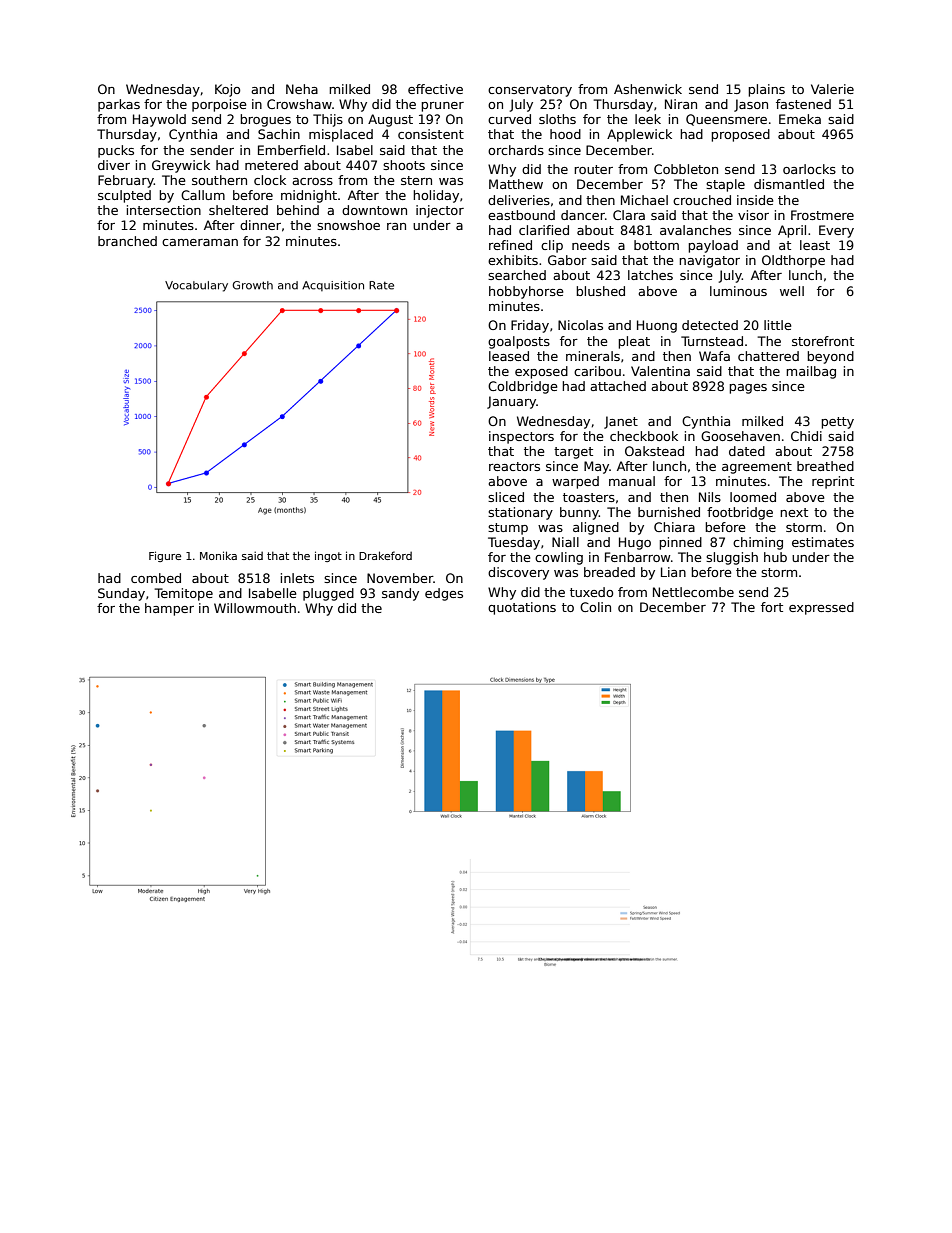 The image size is (952, 1233). I want to click on Kojo, so click(227, 90).
